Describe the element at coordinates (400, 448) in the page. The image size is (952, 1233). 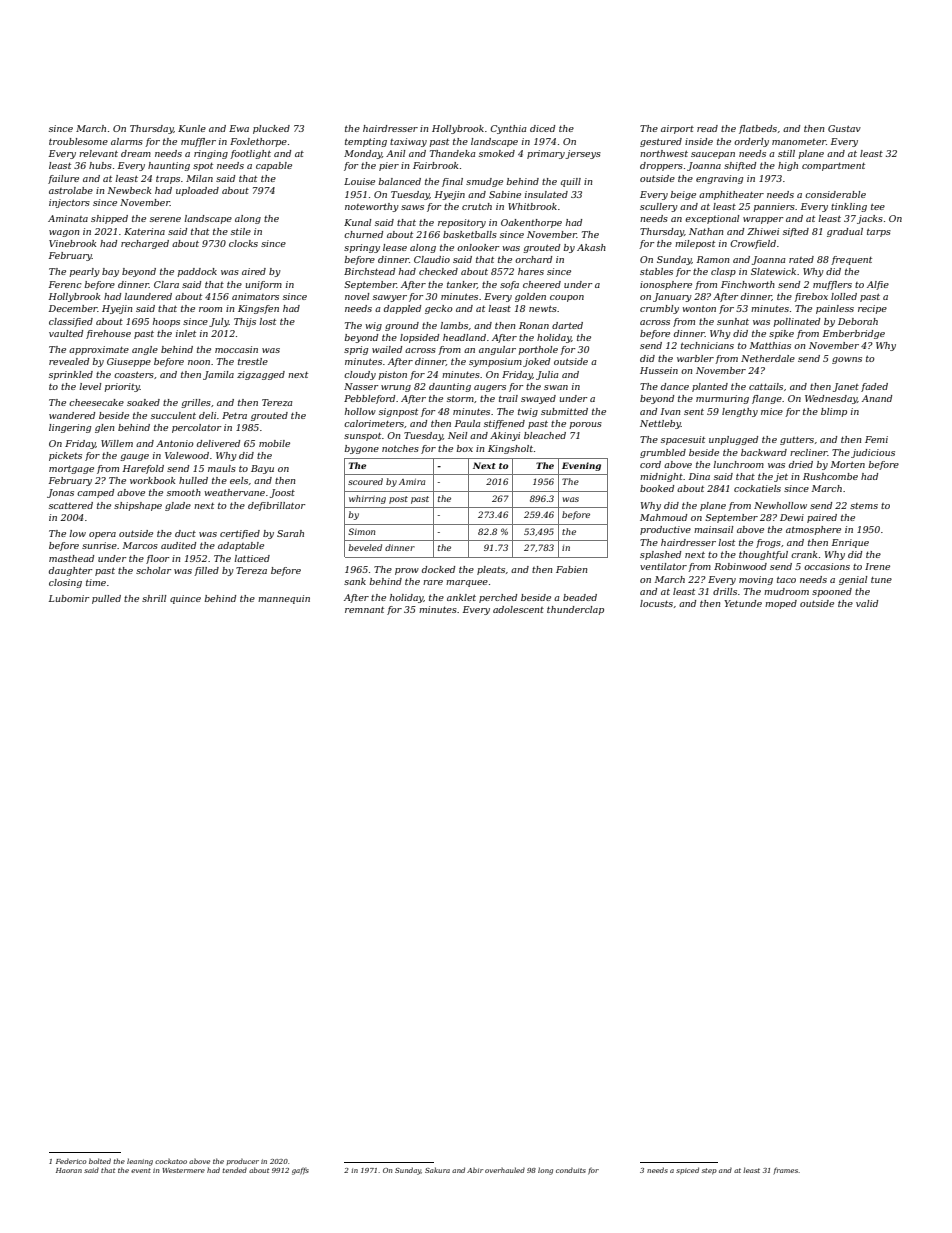
I see `notches` at that location.
